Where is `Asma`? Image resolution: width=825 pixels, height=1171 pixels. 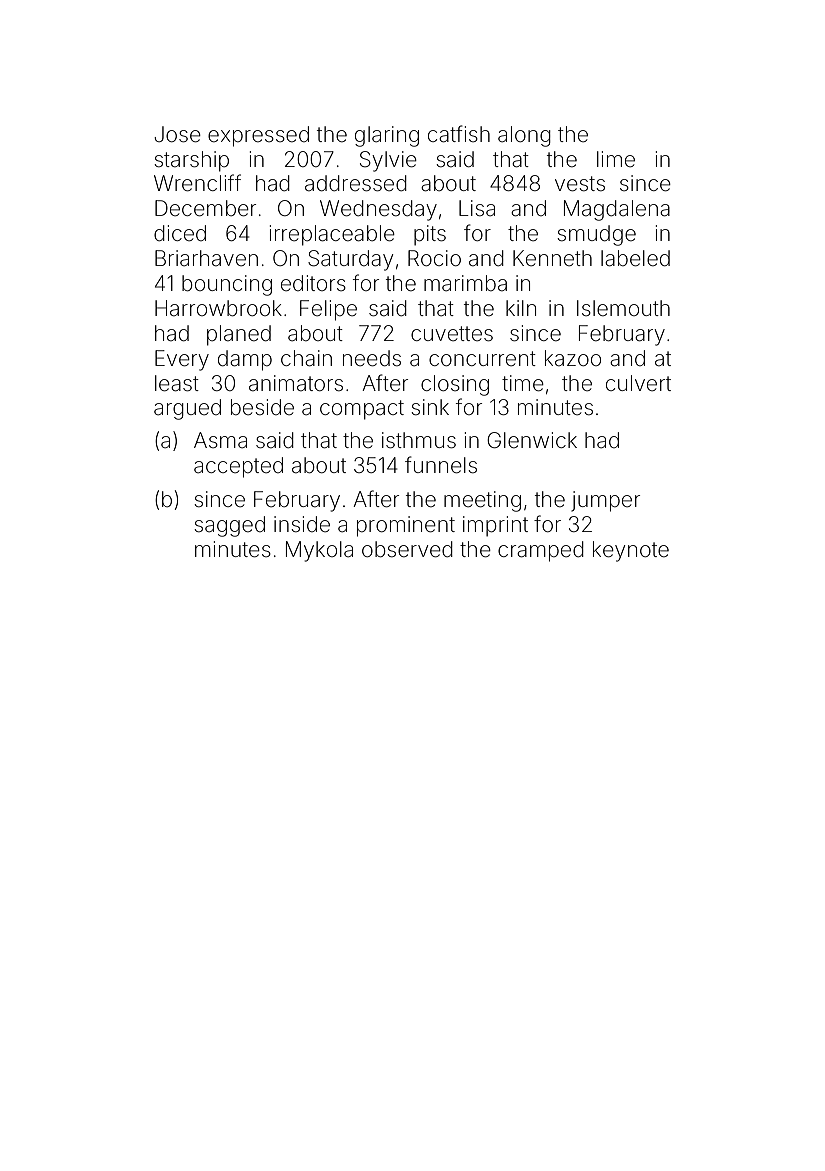 Asma is located at coordinates (220, 440).
